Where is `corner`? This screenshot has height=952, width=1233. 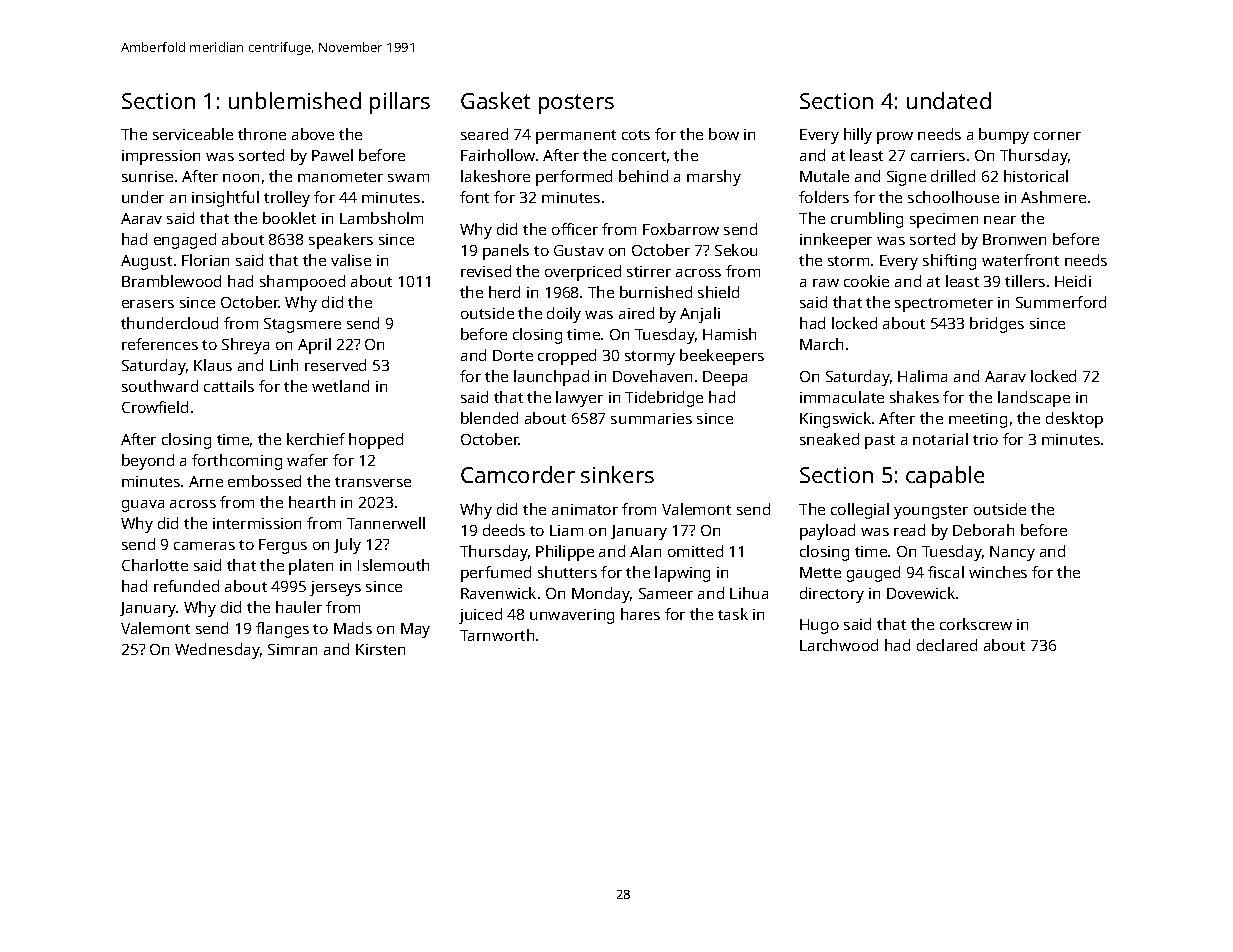 corner is located at coordinates (1057, 136).
